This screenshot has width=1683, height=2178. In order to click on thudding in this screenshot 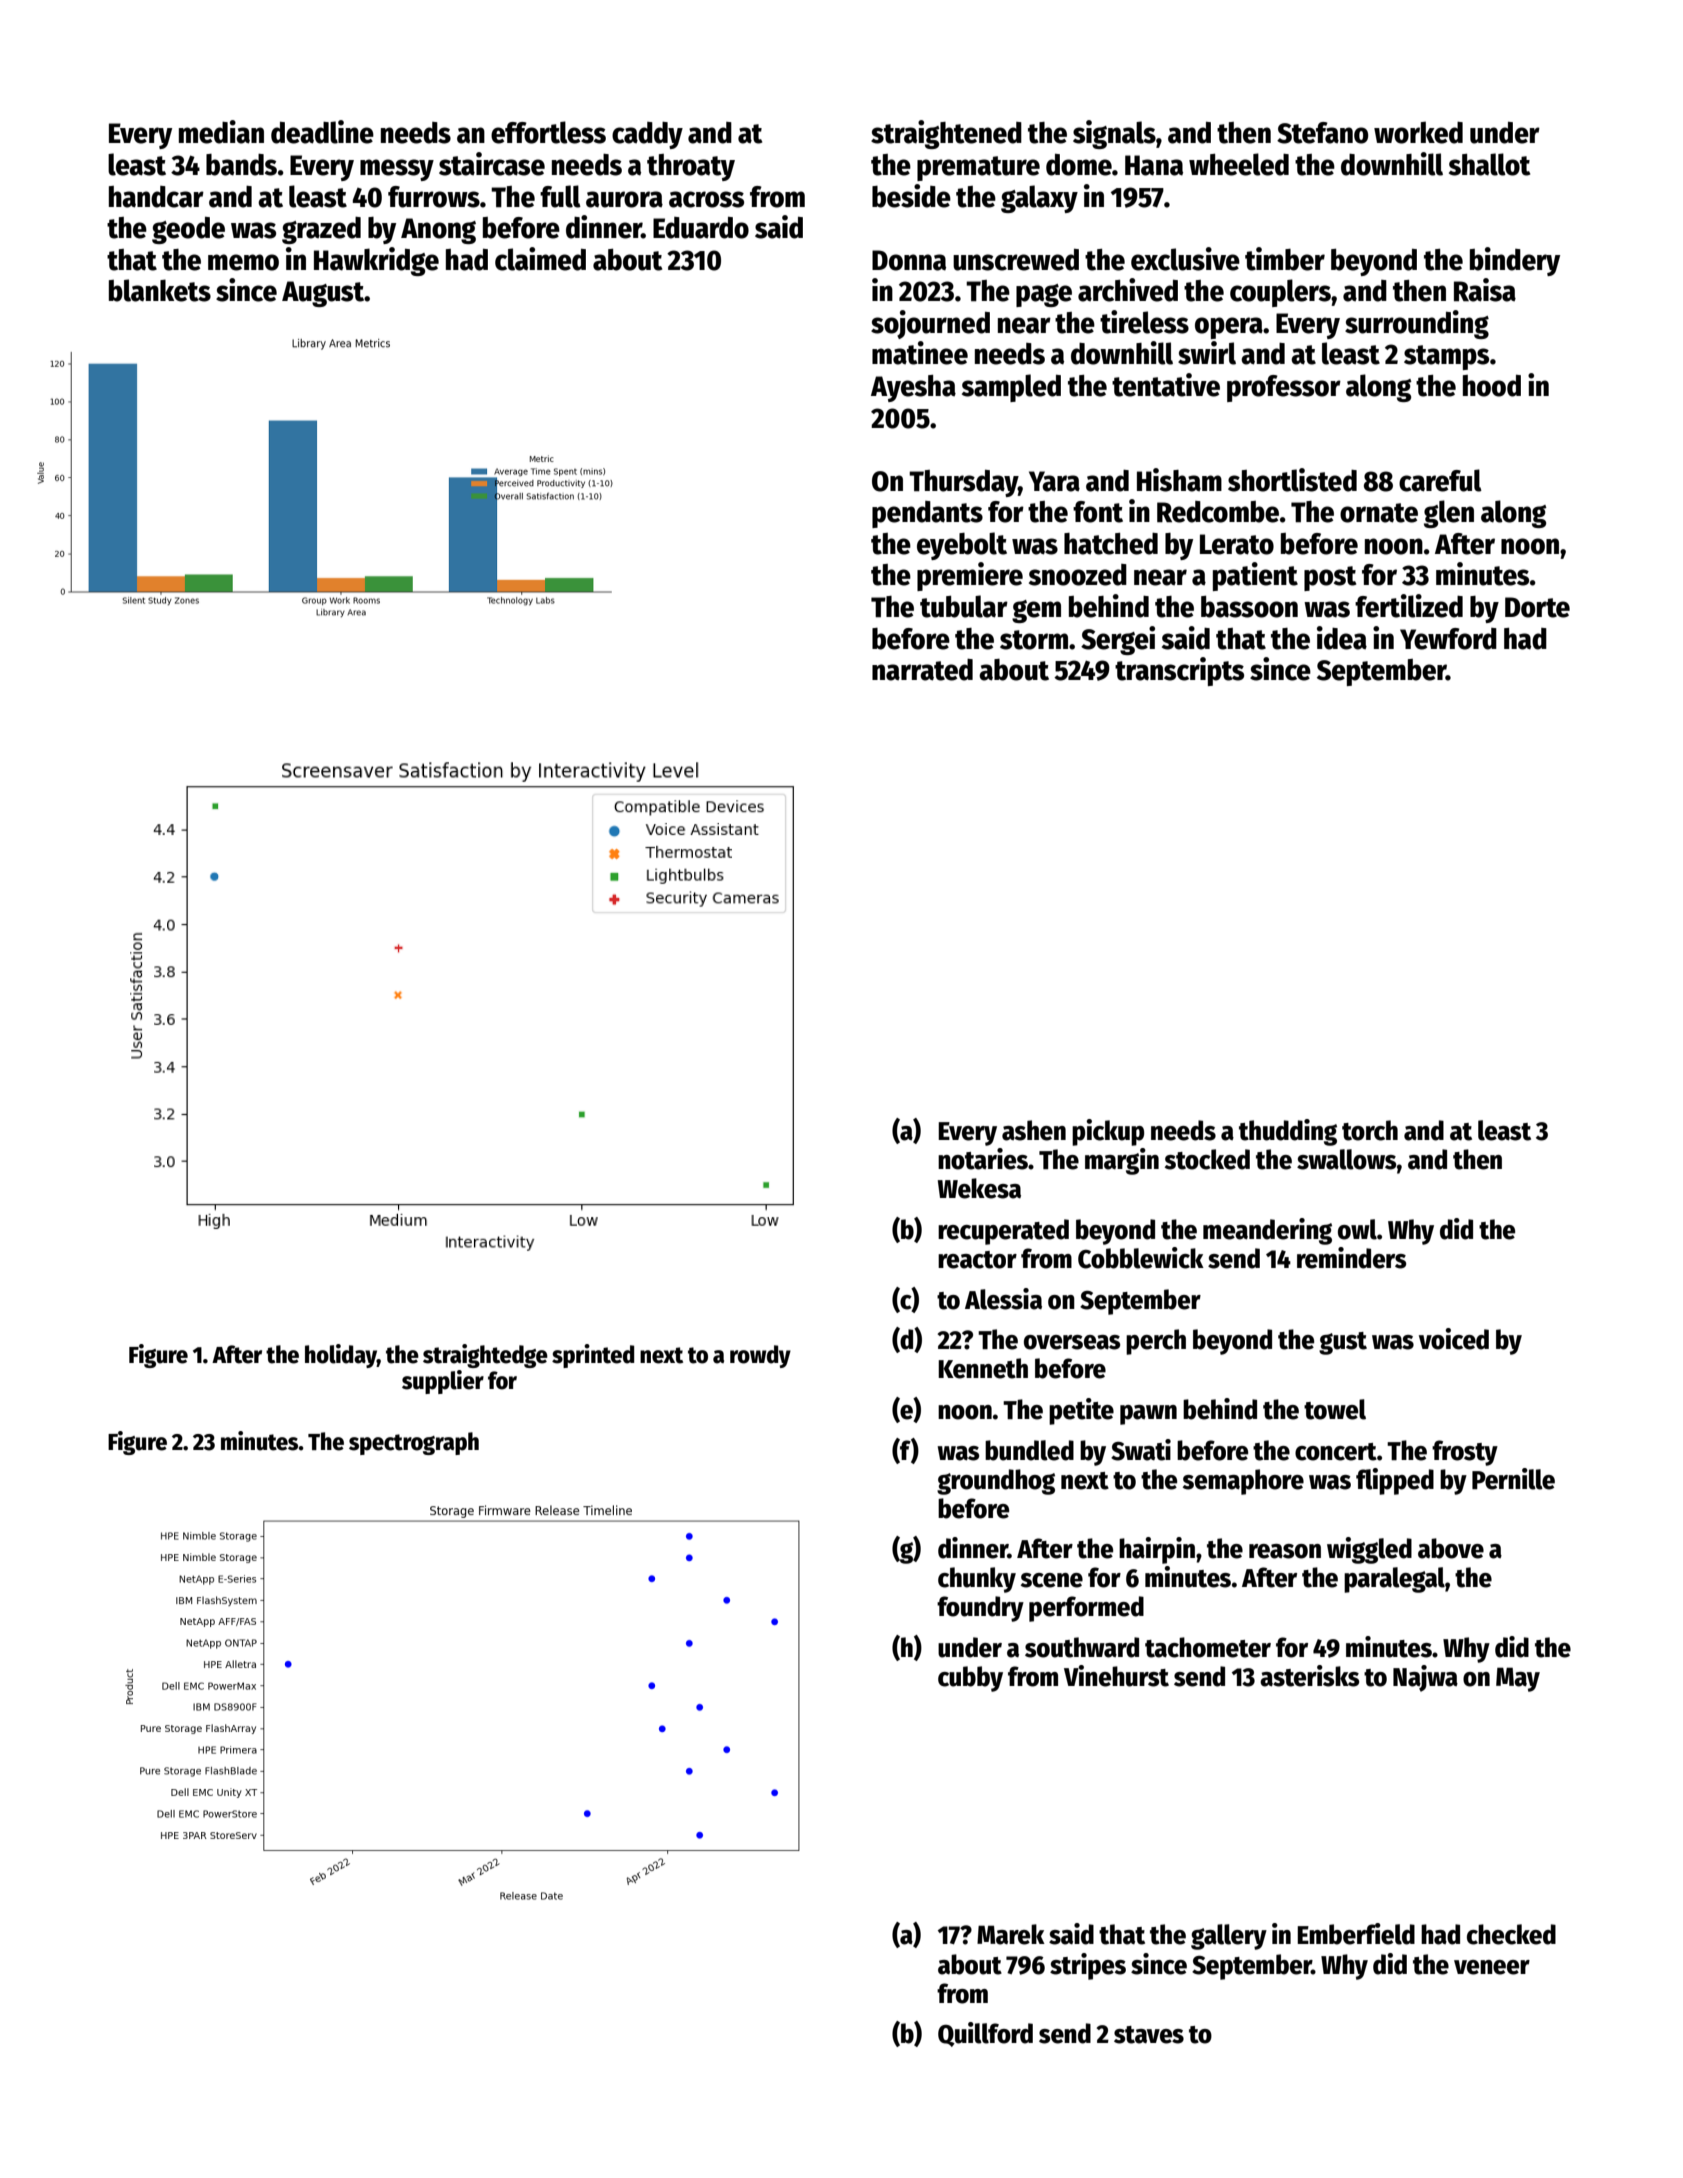, I will do `click(1288, 1132)`.
